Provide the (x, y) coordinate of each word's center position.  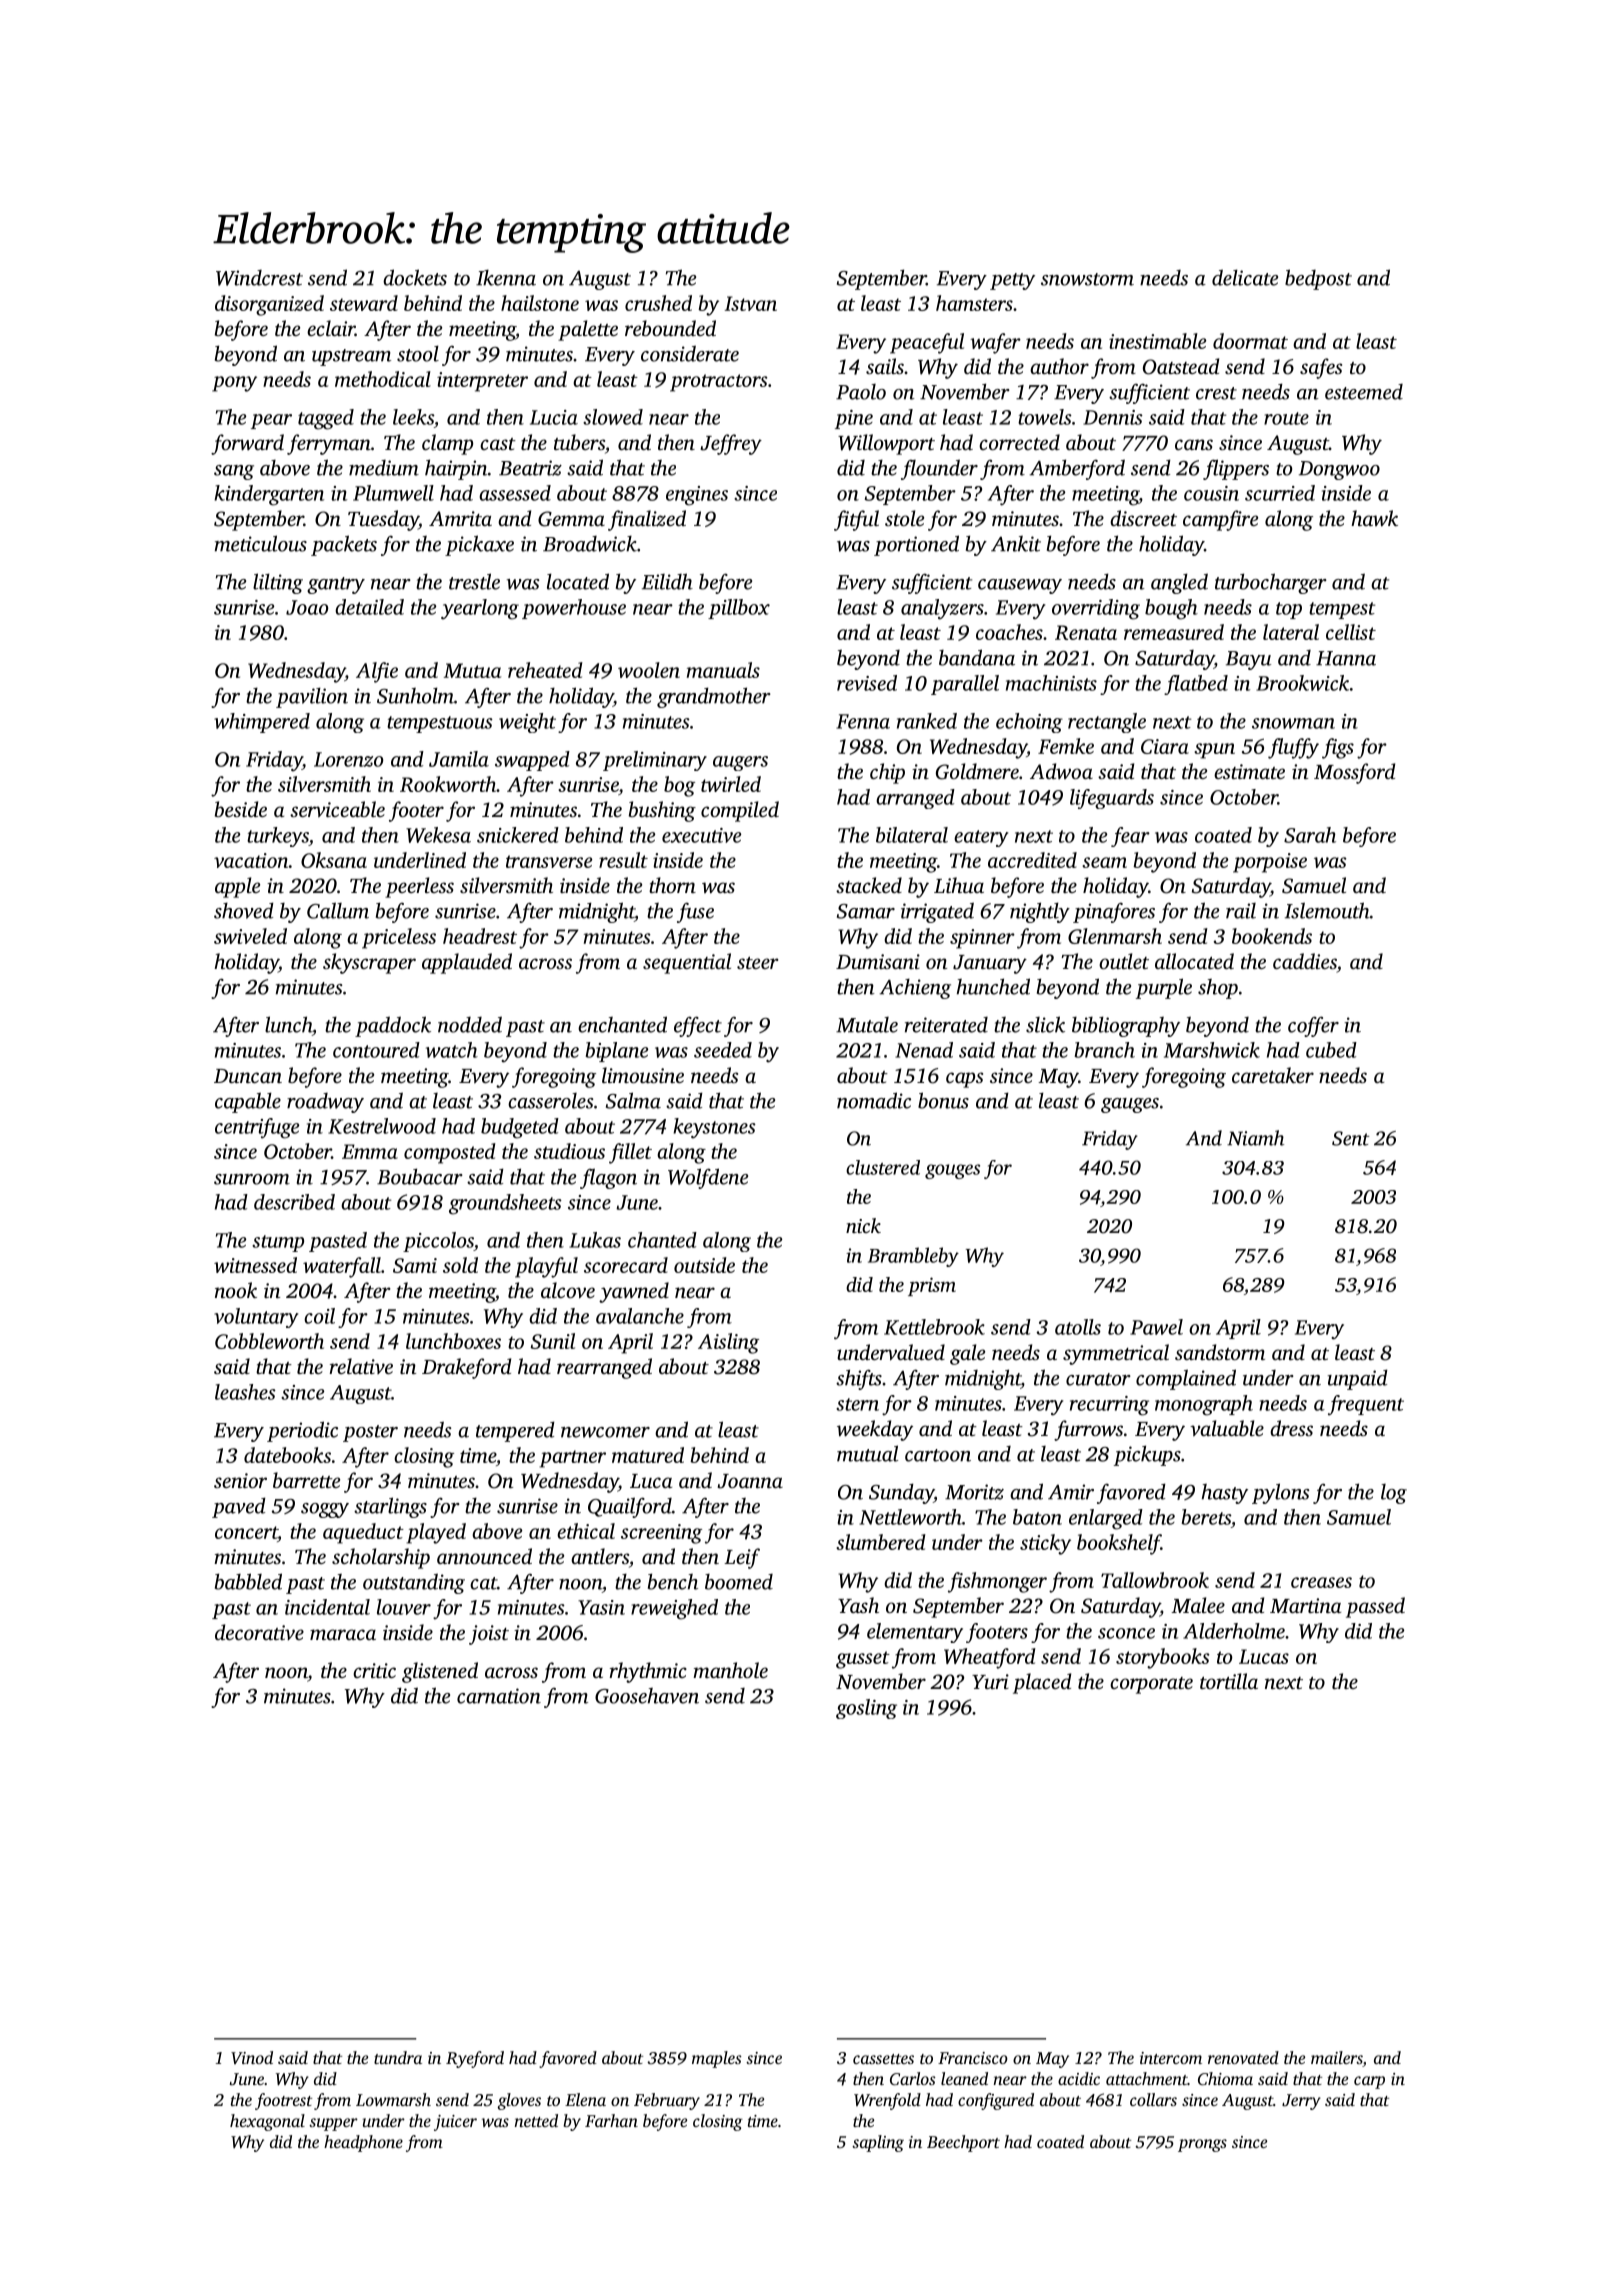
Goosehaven (647, 1696)
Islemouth (1327, 910)
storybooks (1163, 1658)
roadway (325, 1103)
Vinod (252, 2057)
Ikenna (506, 278)
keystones (714, 1128)
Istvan (751, 303)
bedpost (1318, 279)
